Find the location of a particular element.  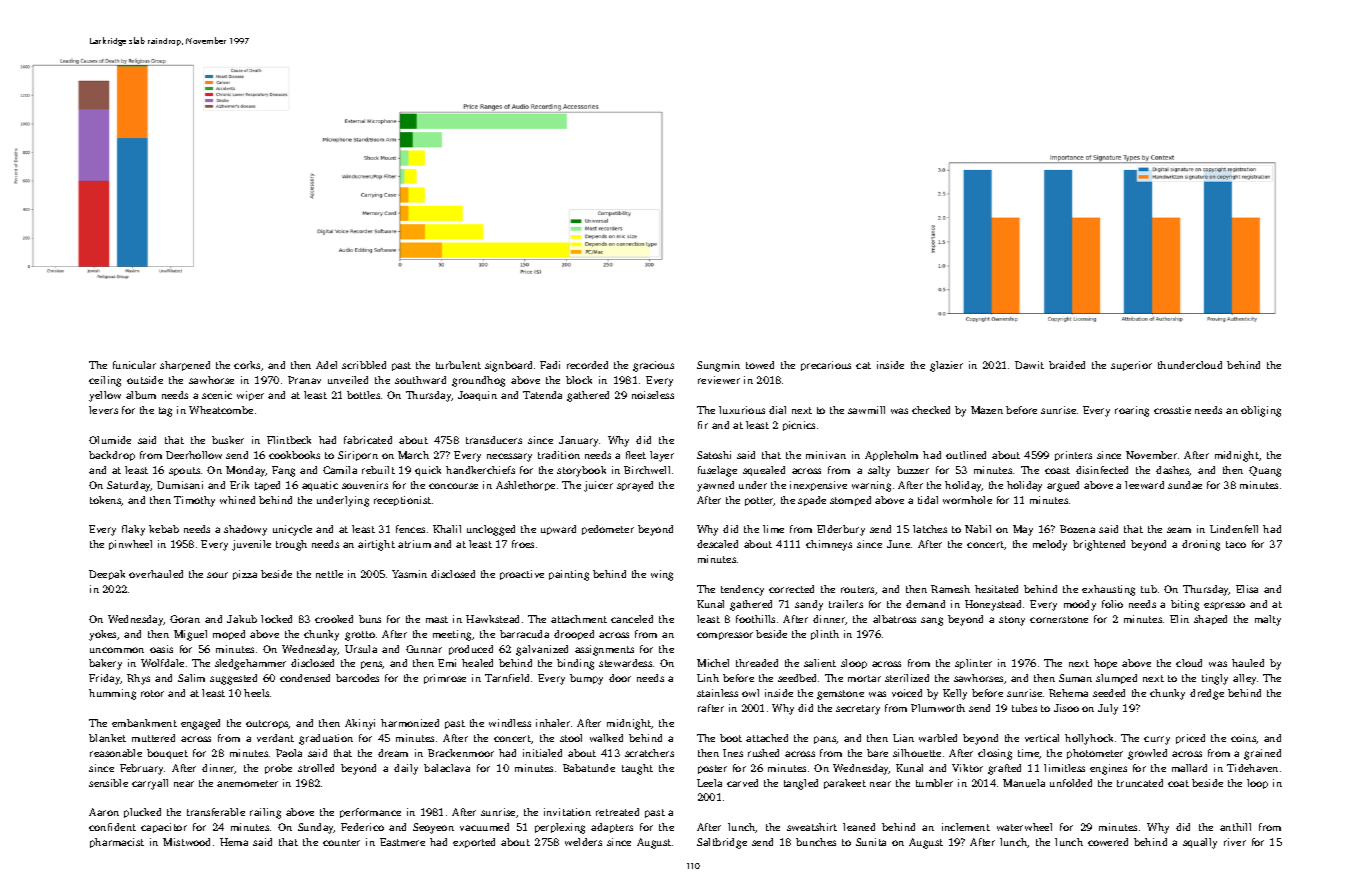

descaled is located at coordinates (717, 544).
